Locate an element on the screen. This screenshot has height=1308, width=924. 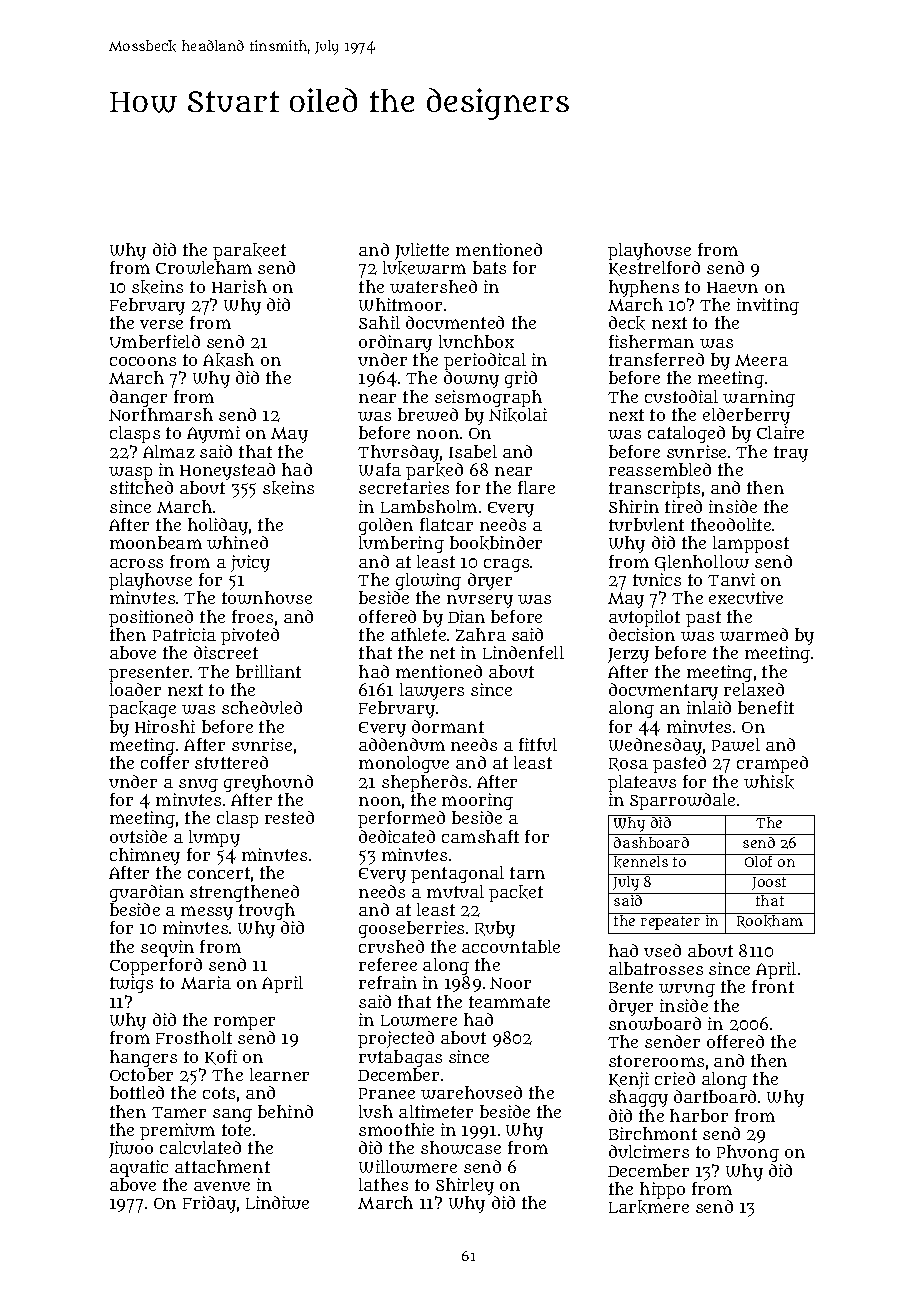
presenter is located at coordinates (149, 674).
